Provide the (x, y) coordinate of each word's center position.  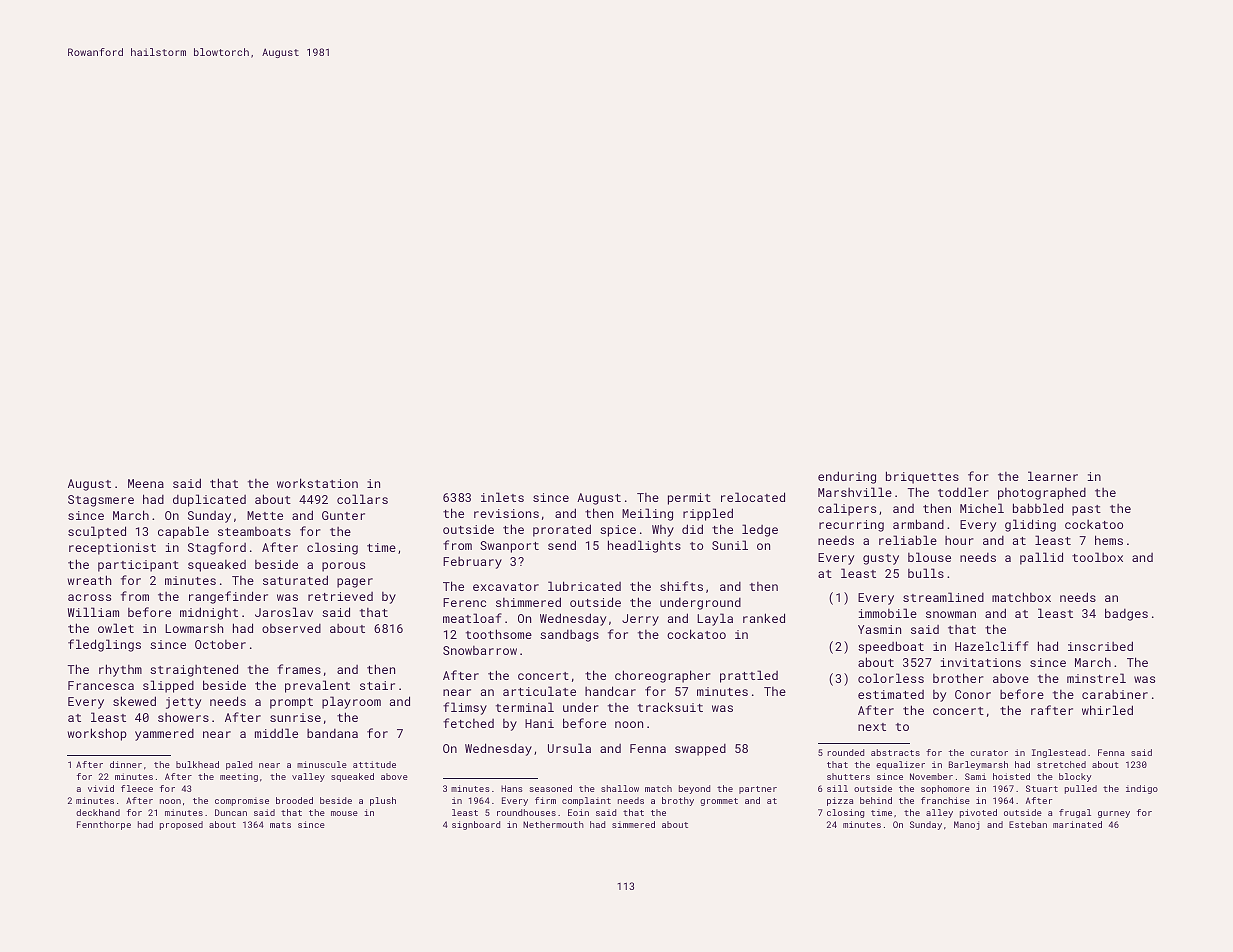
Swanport (509, 547)
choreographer (663, 676)
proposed (181, 825)
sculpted (97, 532)
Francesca (101, 685)
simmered (633, 824)
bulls (926, 573)
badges (1126, 614)
